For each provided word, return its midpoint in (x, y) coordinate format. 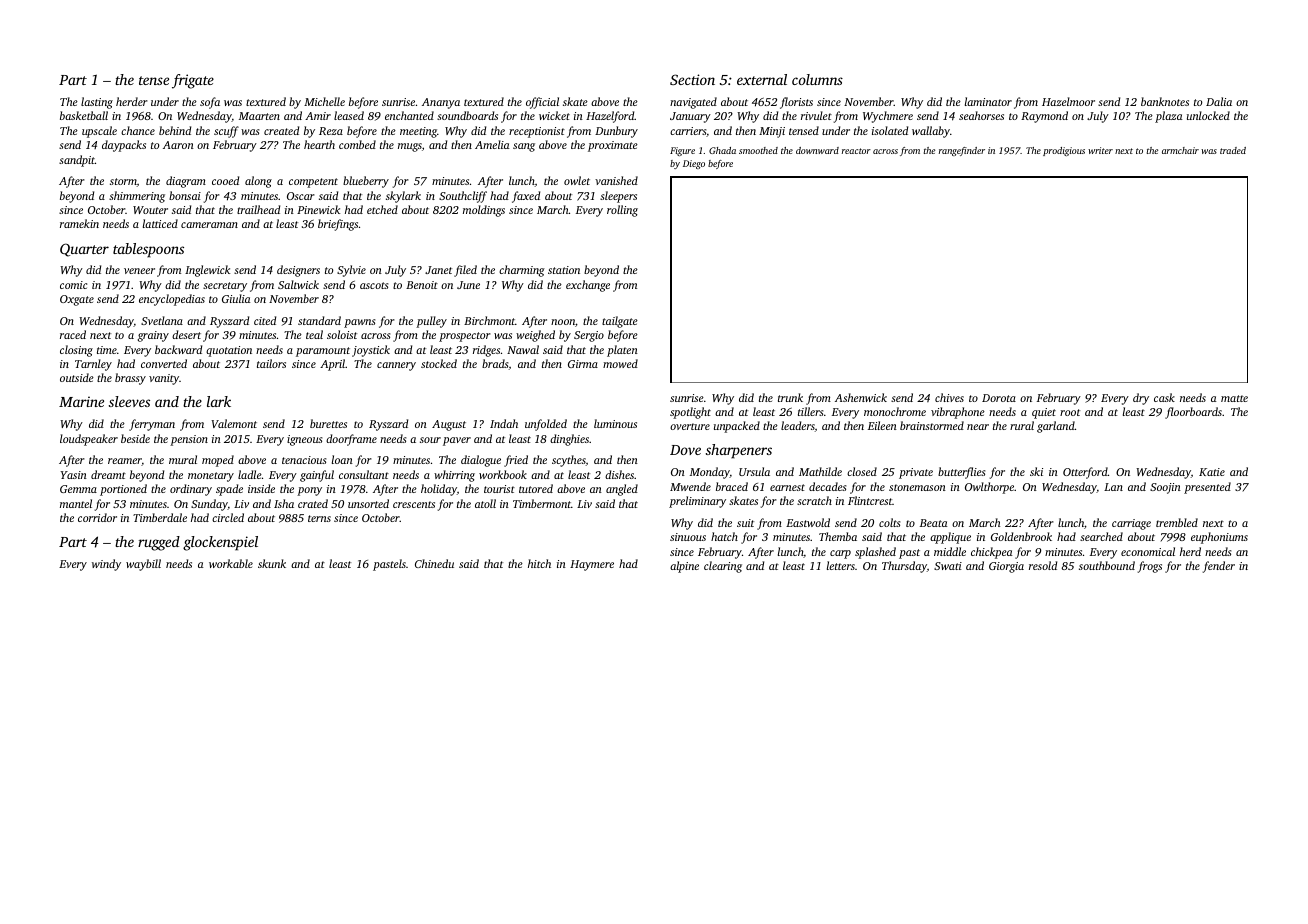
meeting (418, 132)
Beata (933, 523)
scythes (569, 461)
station (564, 270)
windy (106, 565)
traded (1233, 150)
